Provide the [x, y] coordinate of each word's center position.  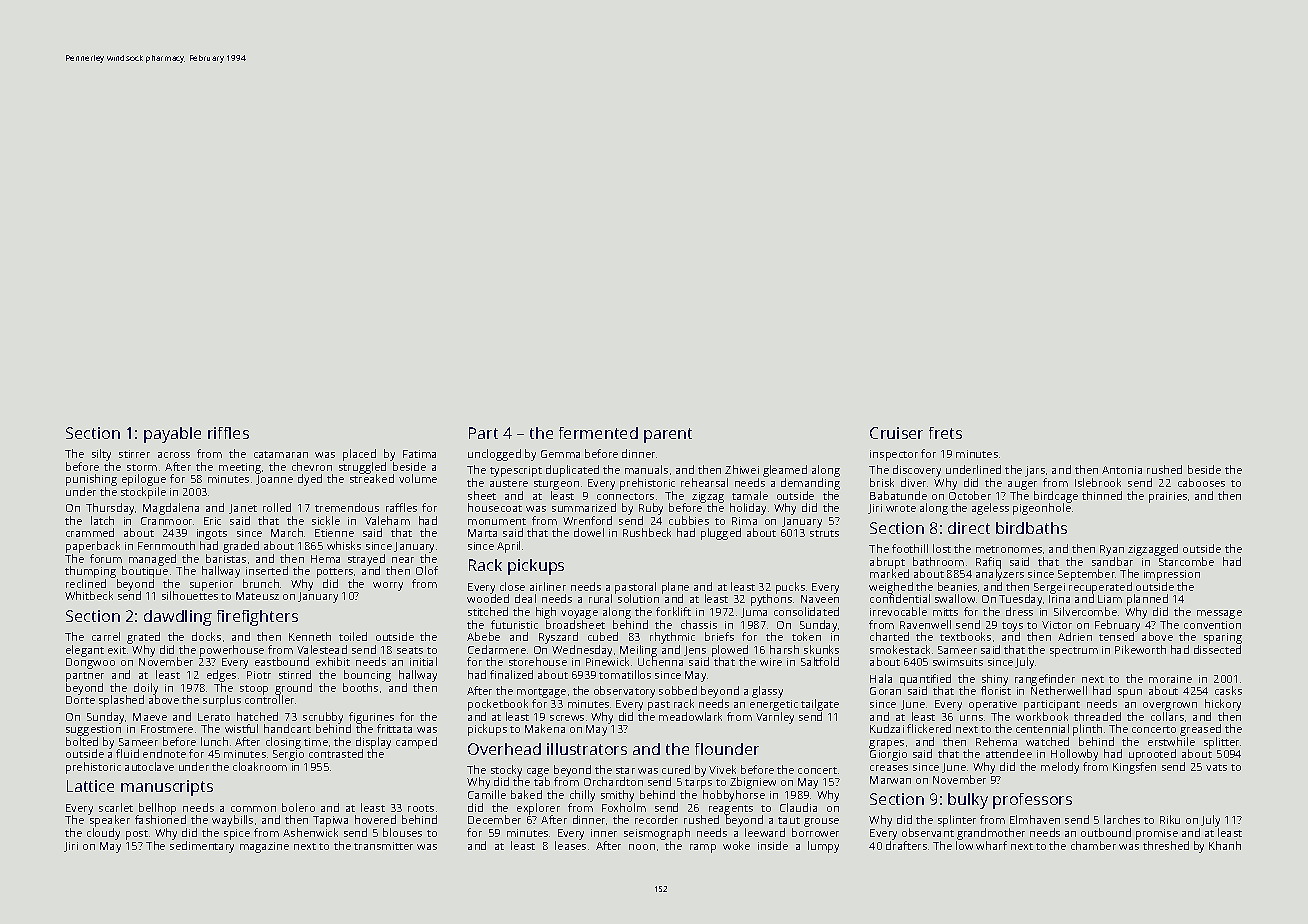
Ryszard [558, 638]
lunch [214, 741]
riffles [228, 433]
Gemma [560, 454]
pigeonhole [1042, 509]
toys [1012, 627]
